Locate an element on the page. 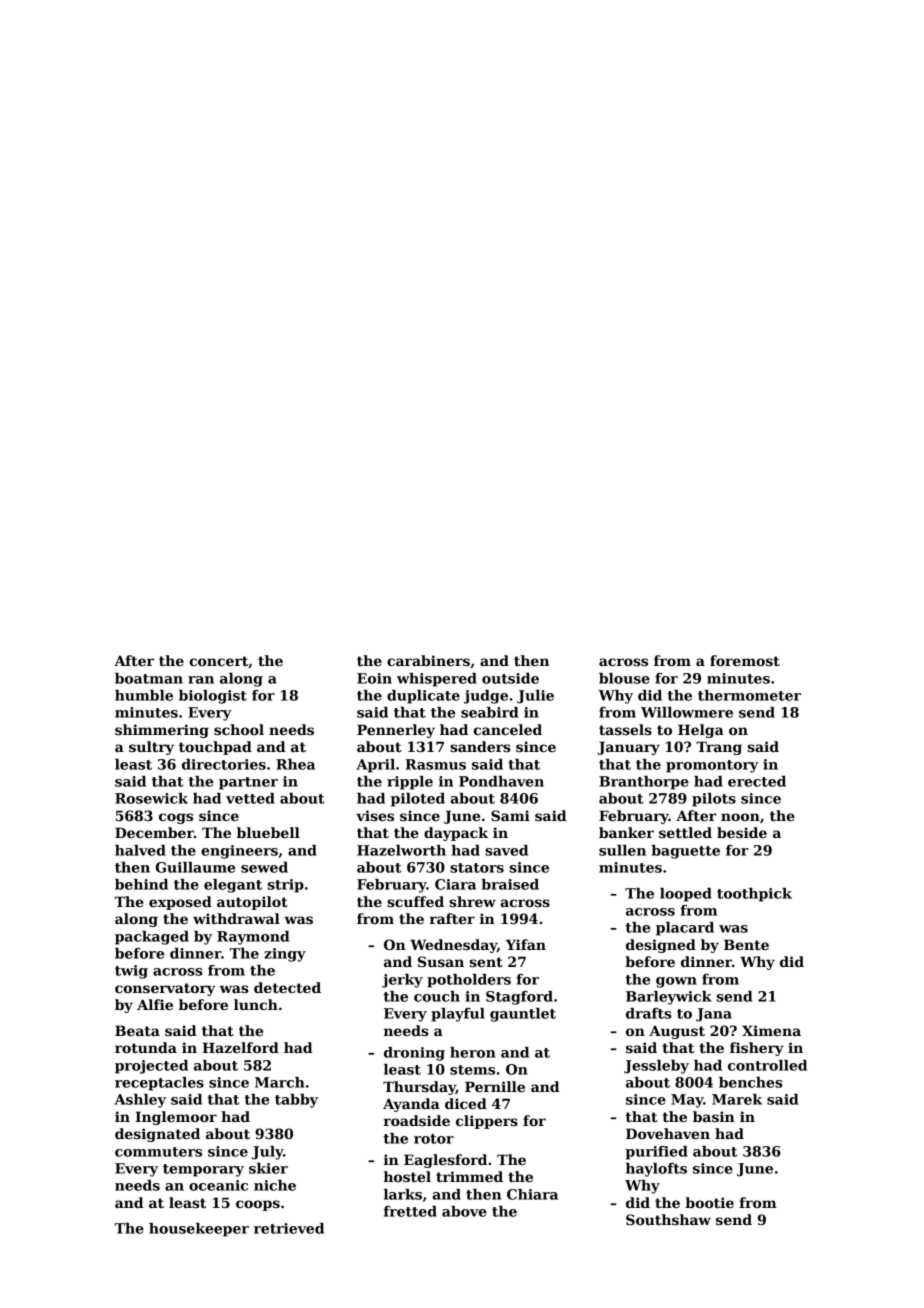 This image has width=924, height=1308. erected is located at coordinates (757, 781).
